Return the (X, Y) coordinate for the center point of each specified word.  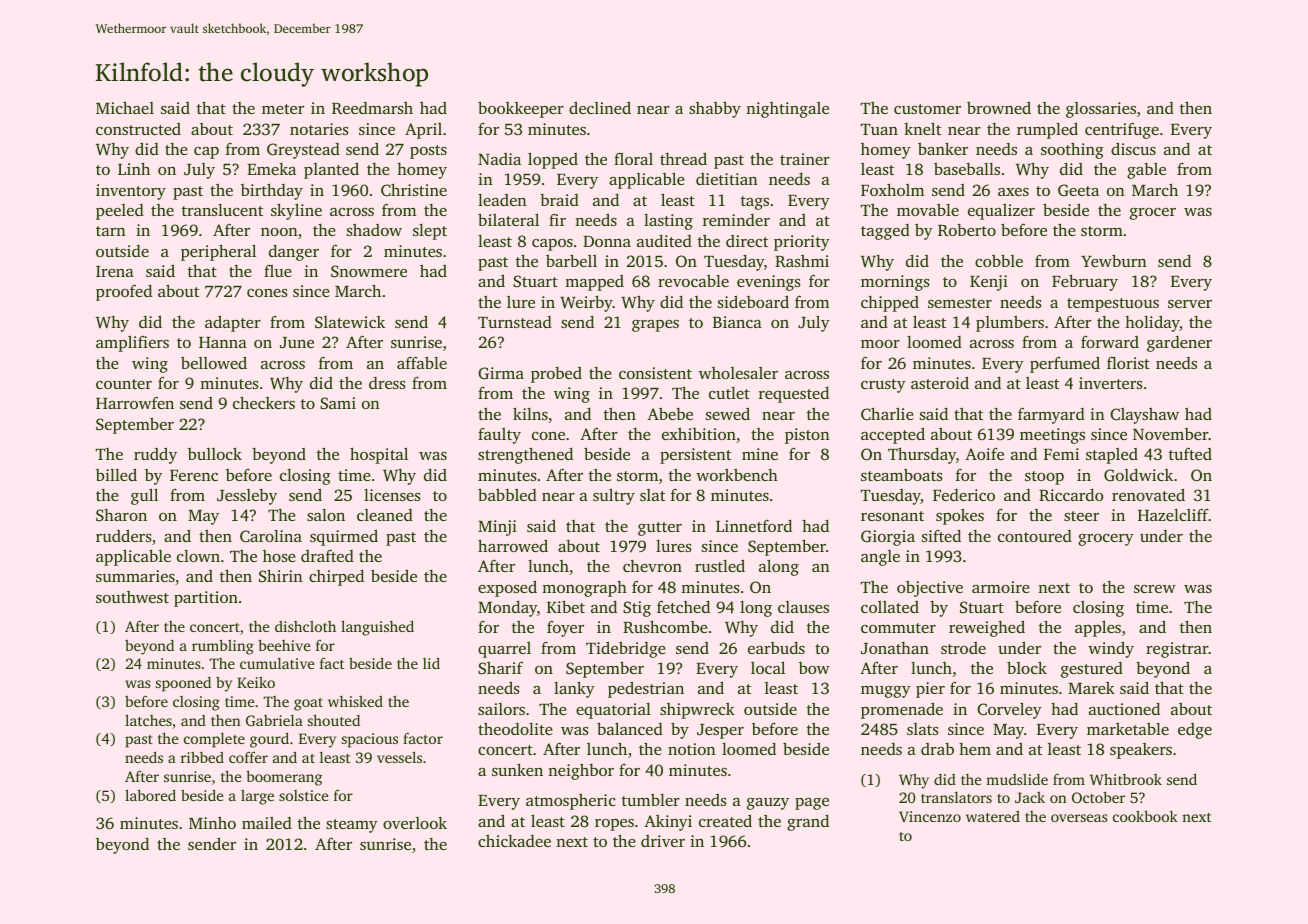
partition (206, 599)
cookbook (1145, 816)
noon (279, 232)
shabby (715, 109)
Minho (212, 823)
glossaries (1101, 110)
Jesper (720, 731)
